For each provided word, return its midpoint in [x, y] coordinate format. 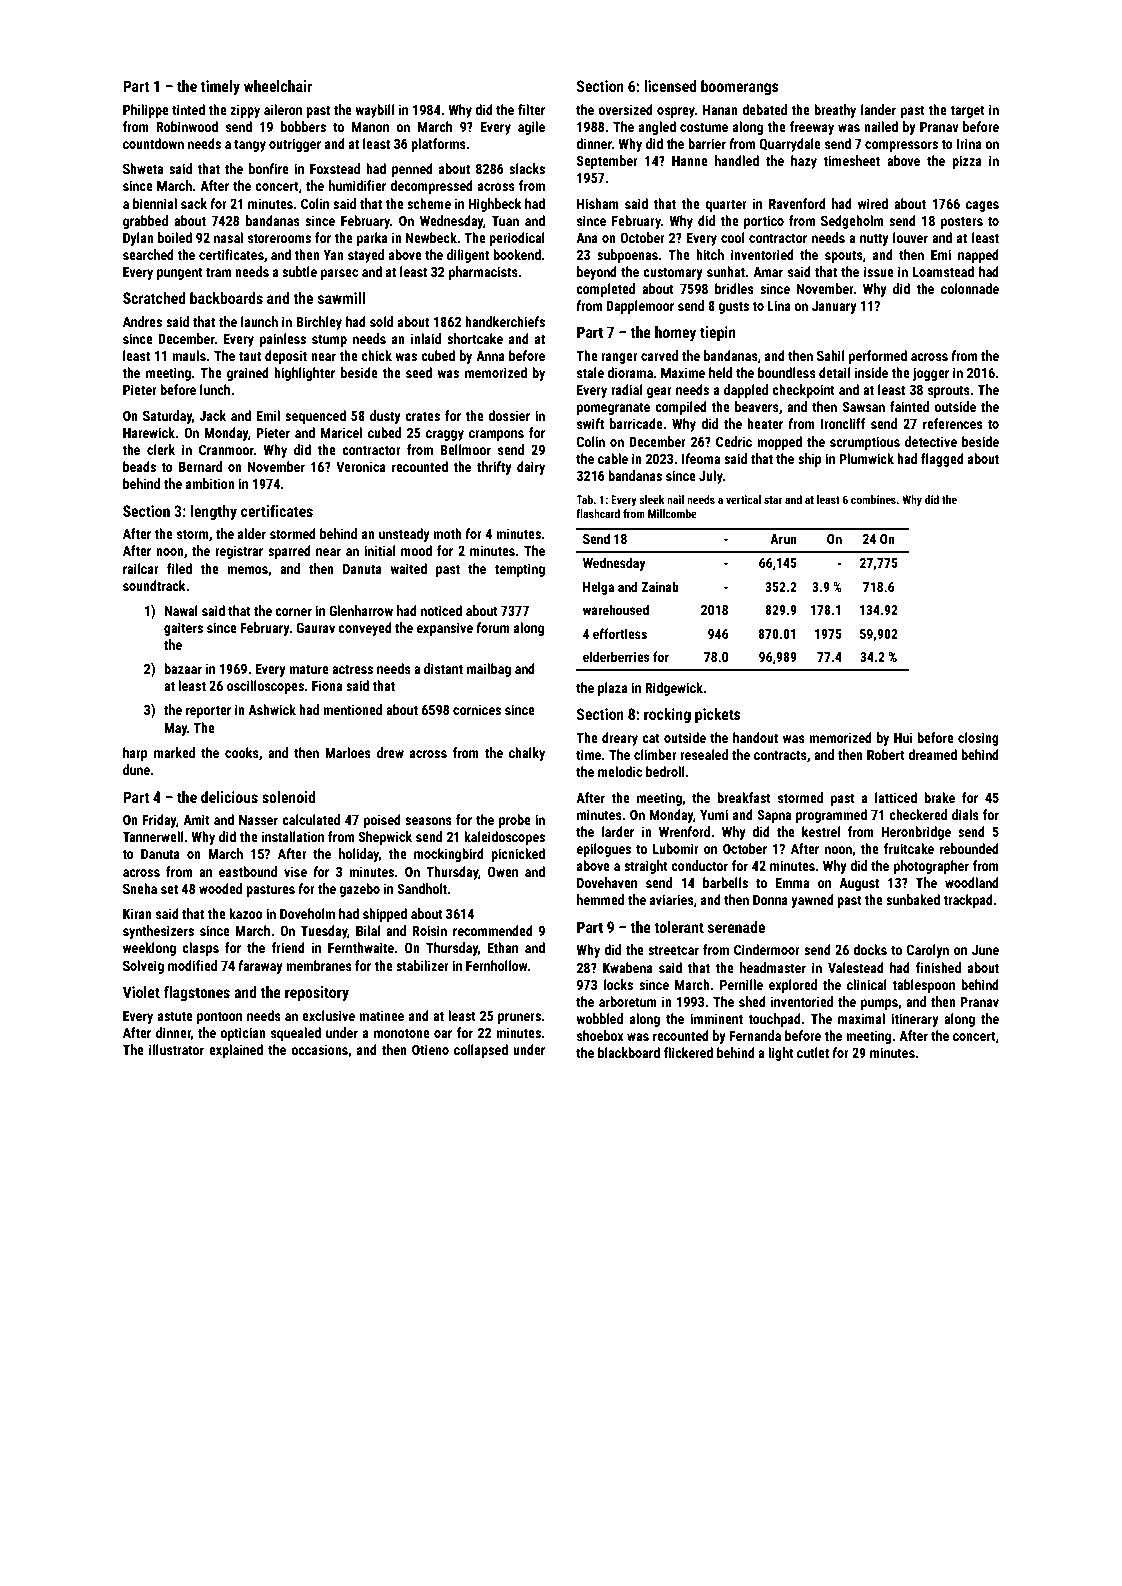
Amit [196, 819]
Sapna [774, 816]
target [968, 111]
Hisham [598, 203]
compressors [901, 146]
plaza [613, 689]
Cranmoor [226, 449]
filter [531, 109]
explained [236, 1051]
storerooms [279, 238]
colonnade [970, 288]
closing [978, 739]
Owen [503, 871]
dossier [509, 415]
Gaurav [315, 627]
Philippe [146, 111]
